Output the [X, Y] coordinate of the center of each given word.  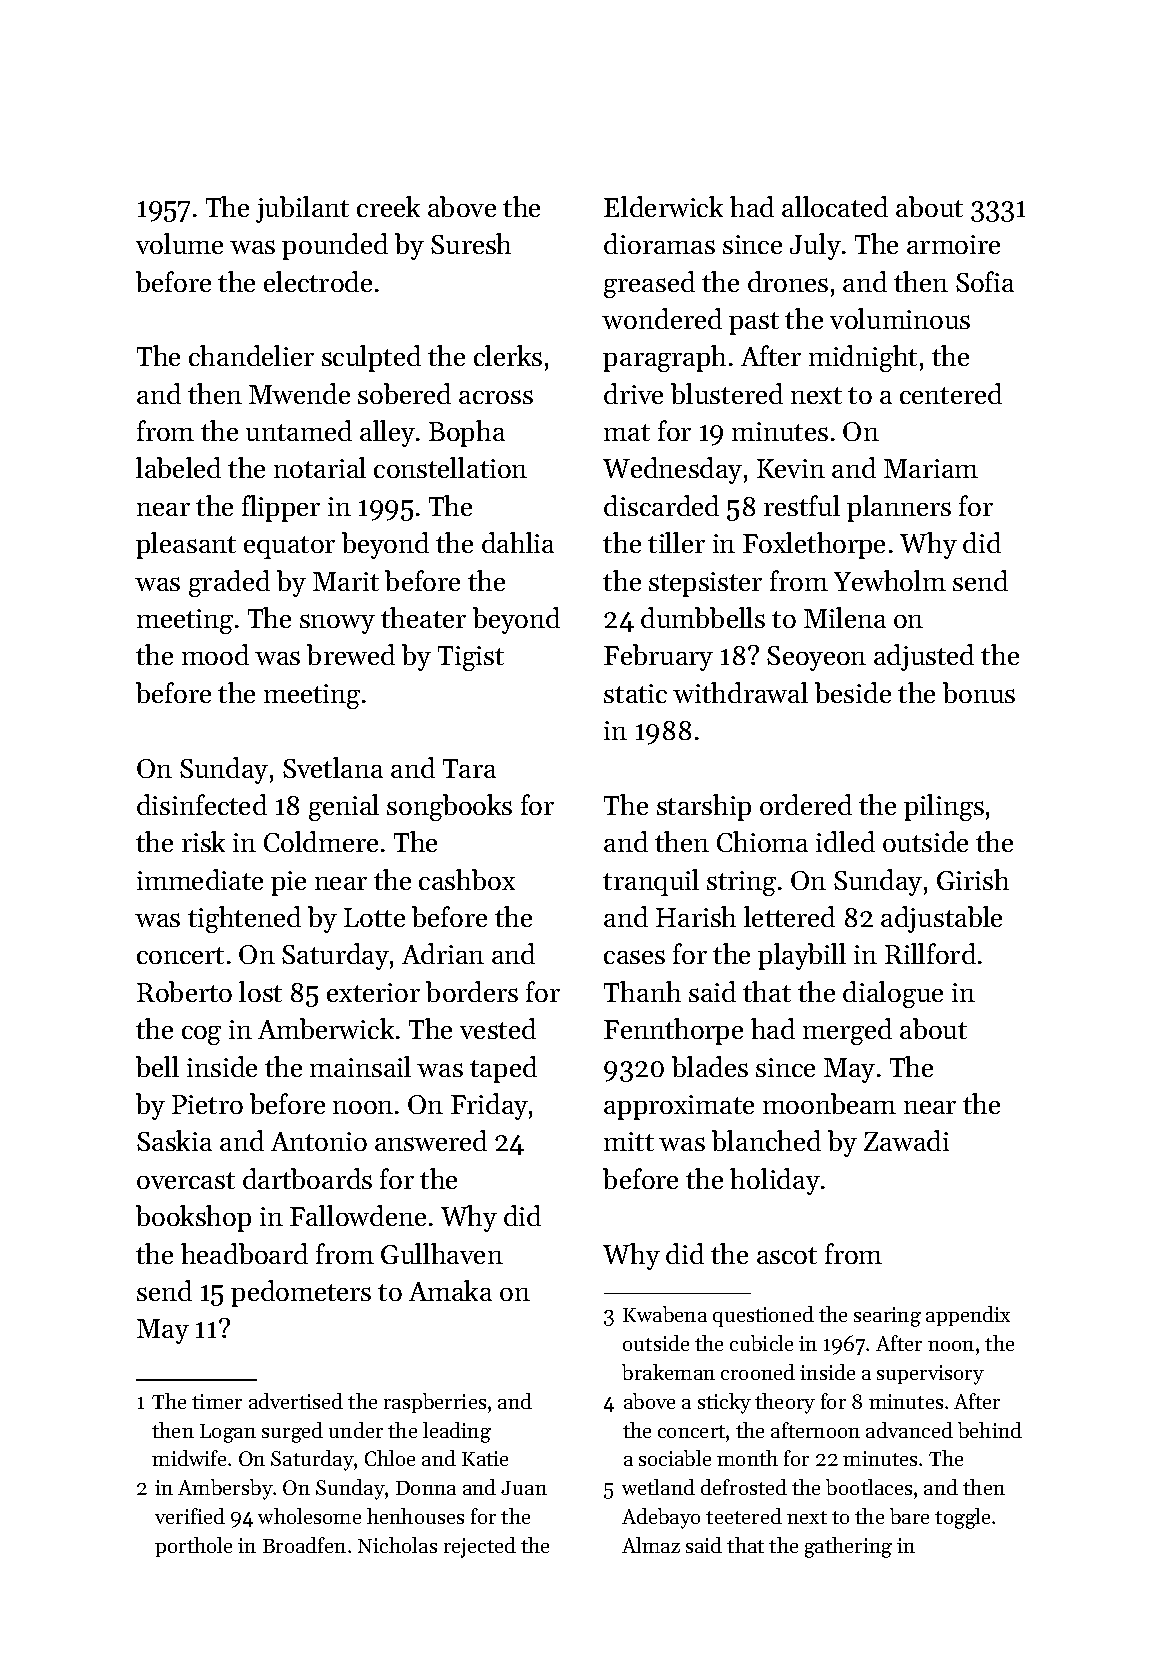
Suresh [471, 243]
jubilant [302, 209]
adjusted [924, 657]
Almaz [651, 1545]
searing [887, 1317]
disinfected [202, 804]
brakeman [668, 1372]
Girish [973, 879]
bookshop [193, 1218]
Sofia [985, 281]
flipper [281, 508]
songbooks [449, 807]
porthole [193, 1547]
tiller [676, 542]
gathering [848, 1547]
